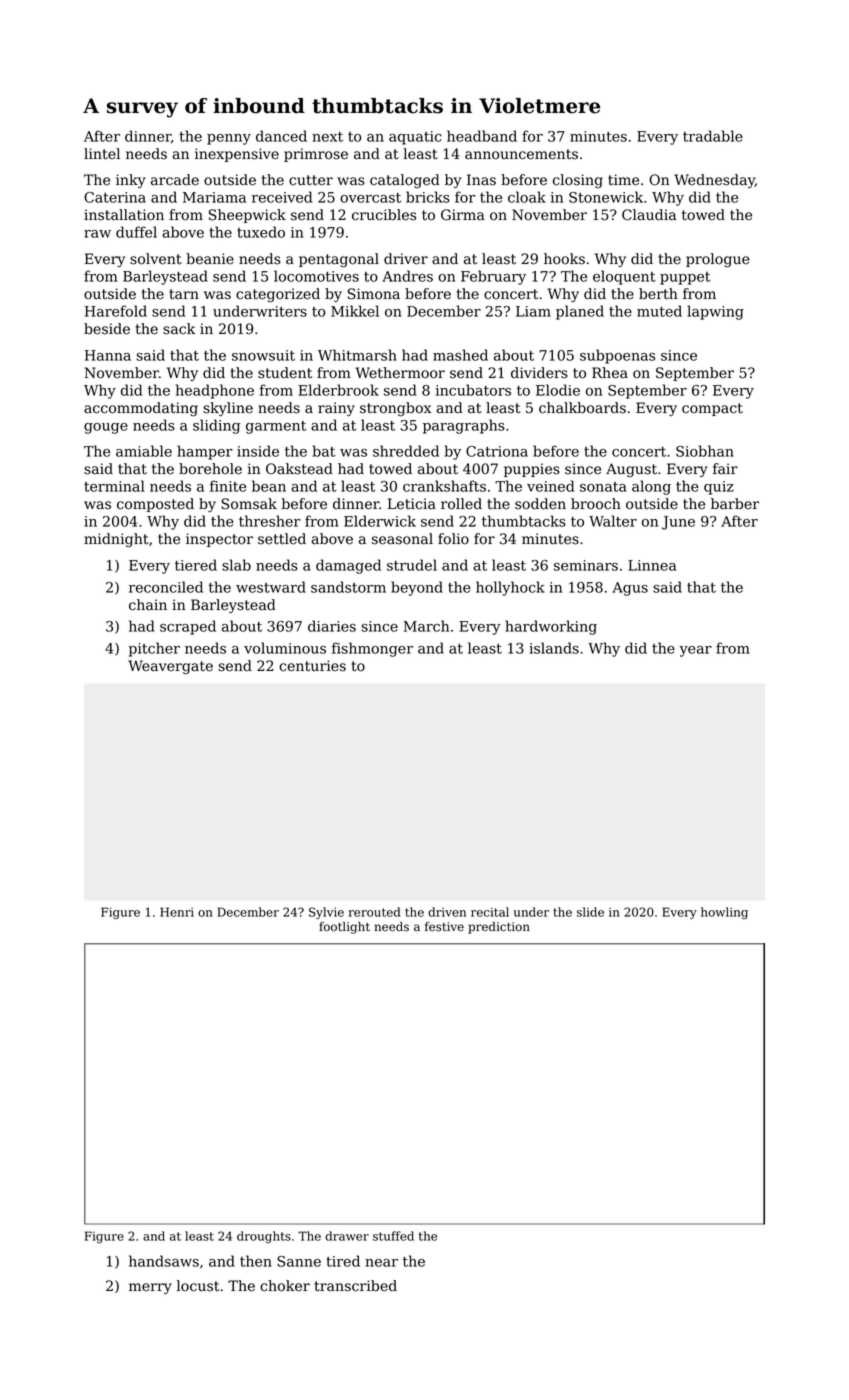 Image resolution: width=849 pixels, height=1400 pixels. What do you see at coordinates (344, 928) in the page?
I see `footlight` at bounding box center [344, 928].
